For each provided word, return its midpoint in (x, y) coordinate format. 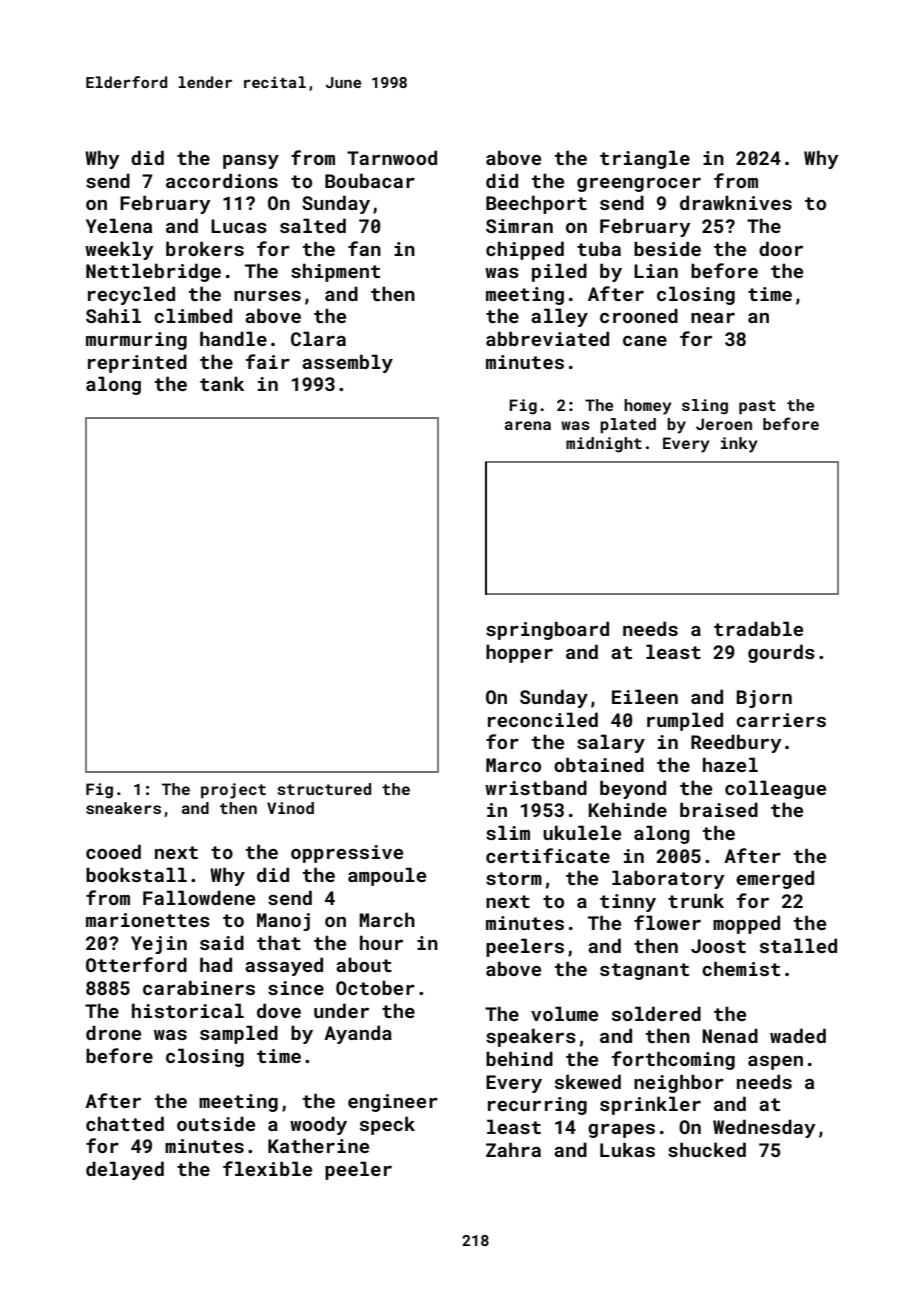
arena (528, 425)
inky (739, 445)
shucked (707, 1149)
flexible (267, 1168)
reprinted (137, 363)
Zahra (513, 1149)
